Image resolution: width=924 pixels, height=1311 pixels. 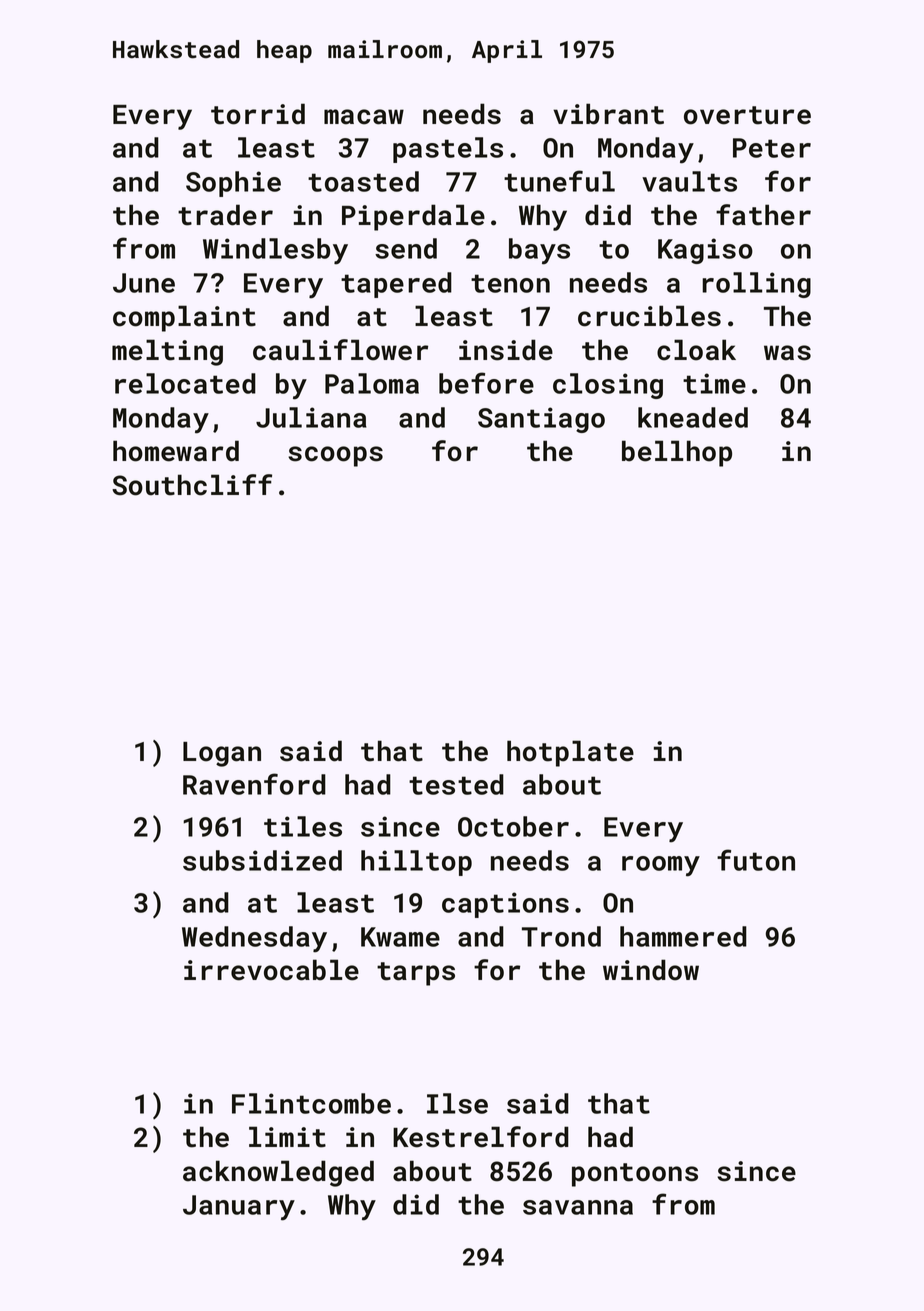 I want to click on Flintcombe, so click(x=311, y=1103).
